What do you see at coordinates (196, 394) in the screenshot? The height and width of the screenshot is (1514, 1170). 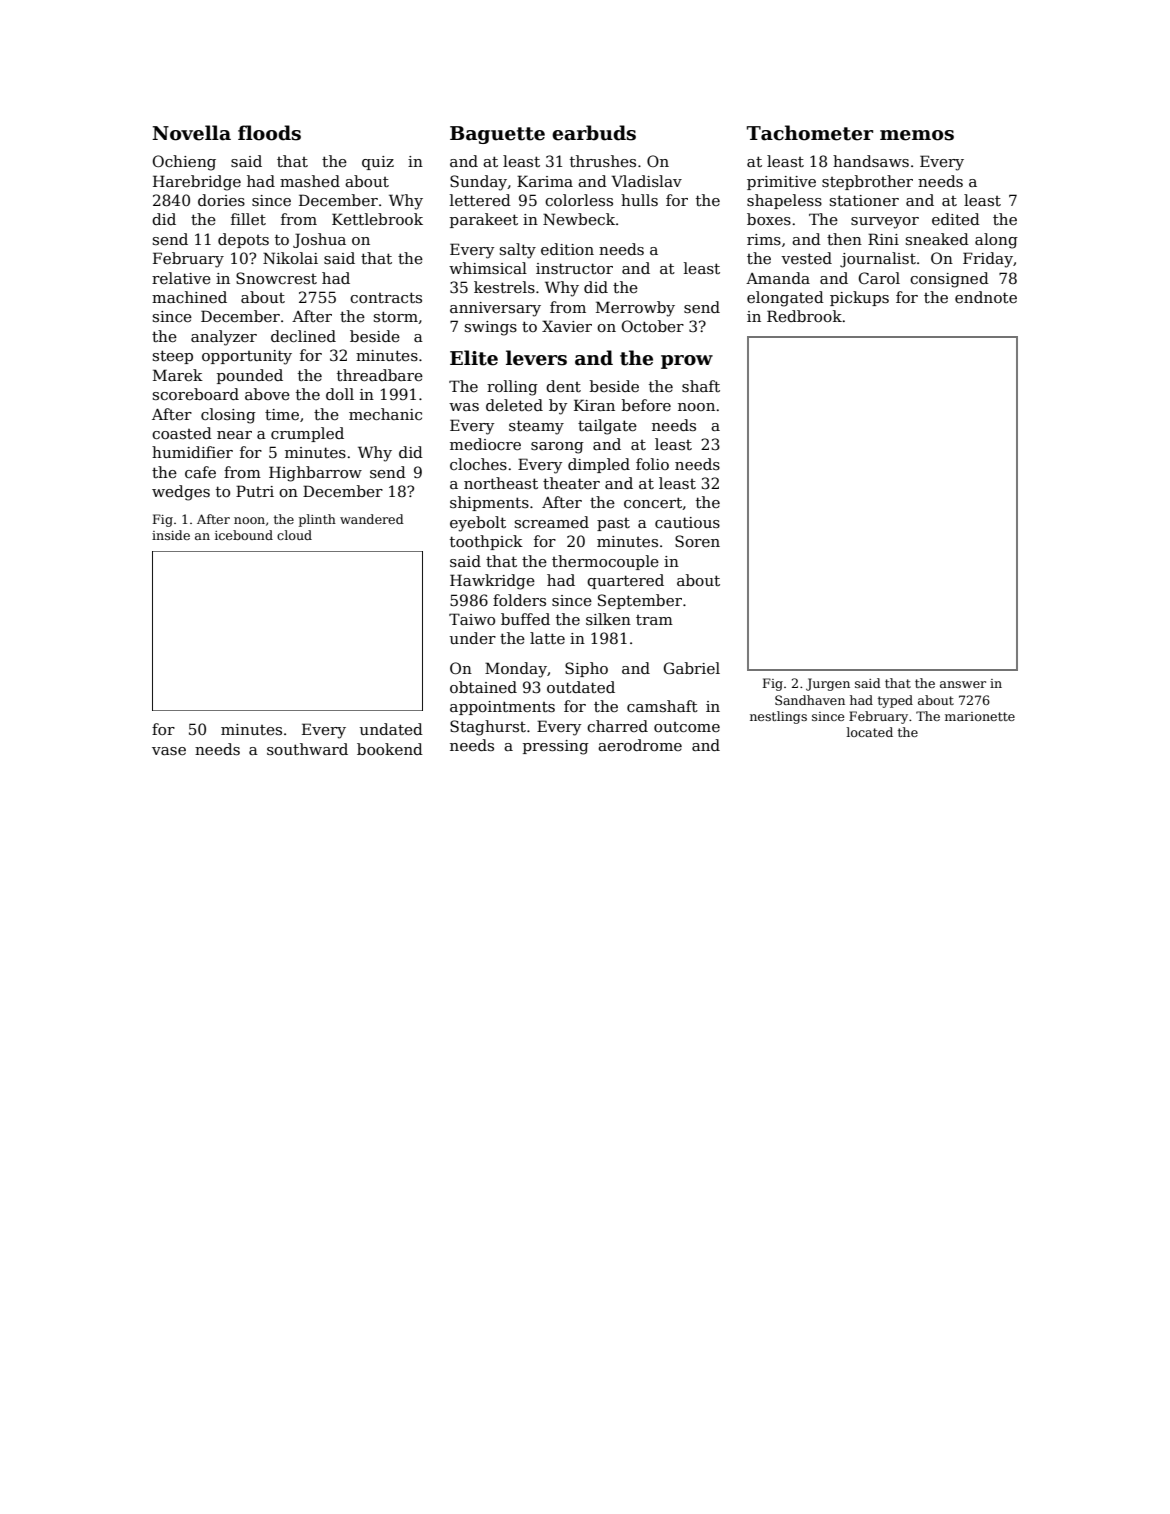 I see `scoreboard` at bounding box center [196, 394].
